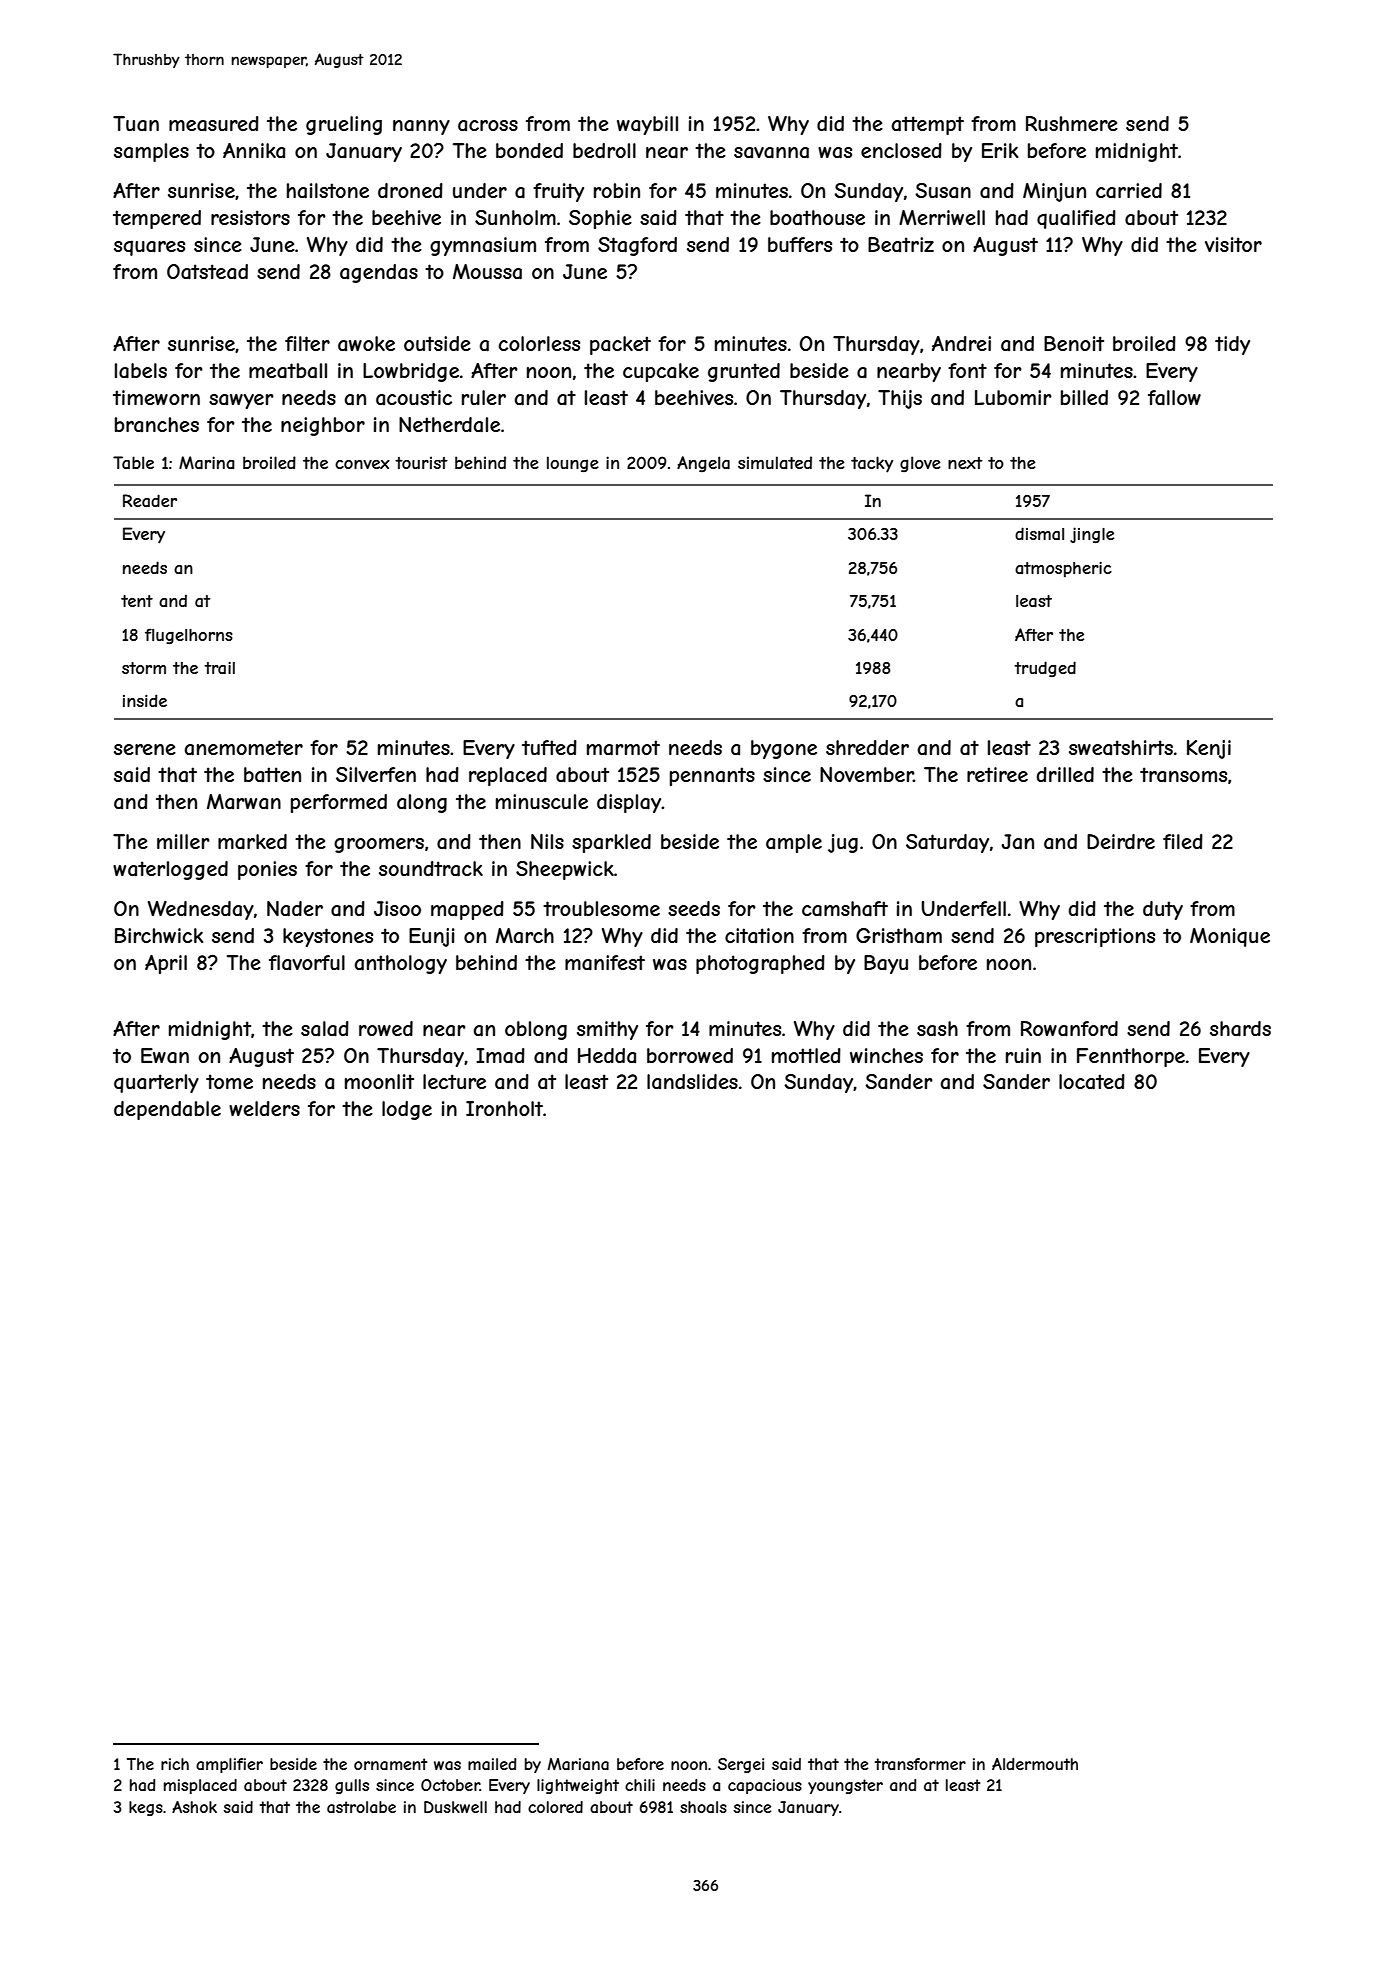  Describe the element at coordinates (344, 125) in the page. I see `grueling` at that location.
